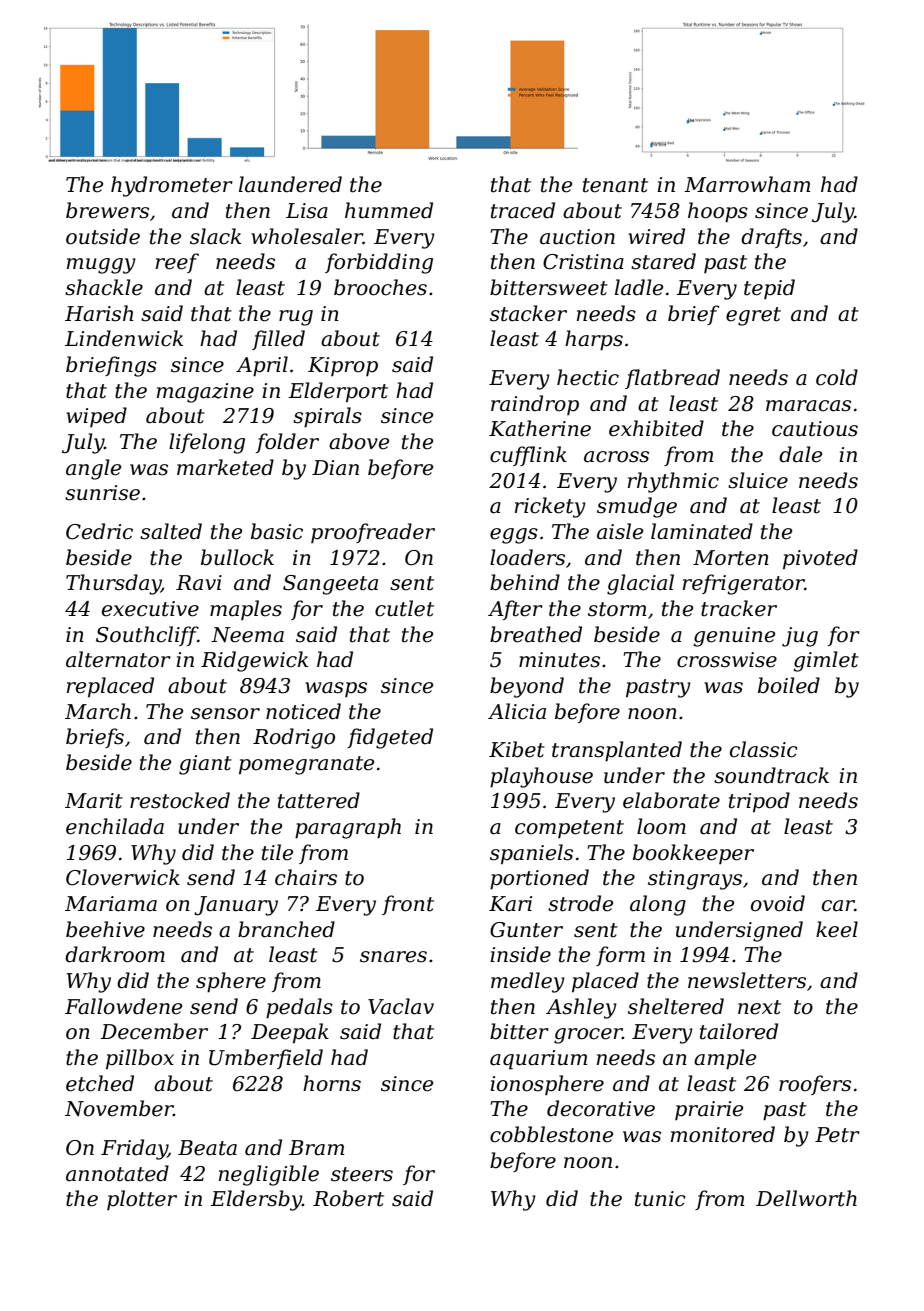 This screenshot has width=924, height=1311. Describe the element at coordinates (826, 661) in the screenshot. I see `gimlet` at that location.
